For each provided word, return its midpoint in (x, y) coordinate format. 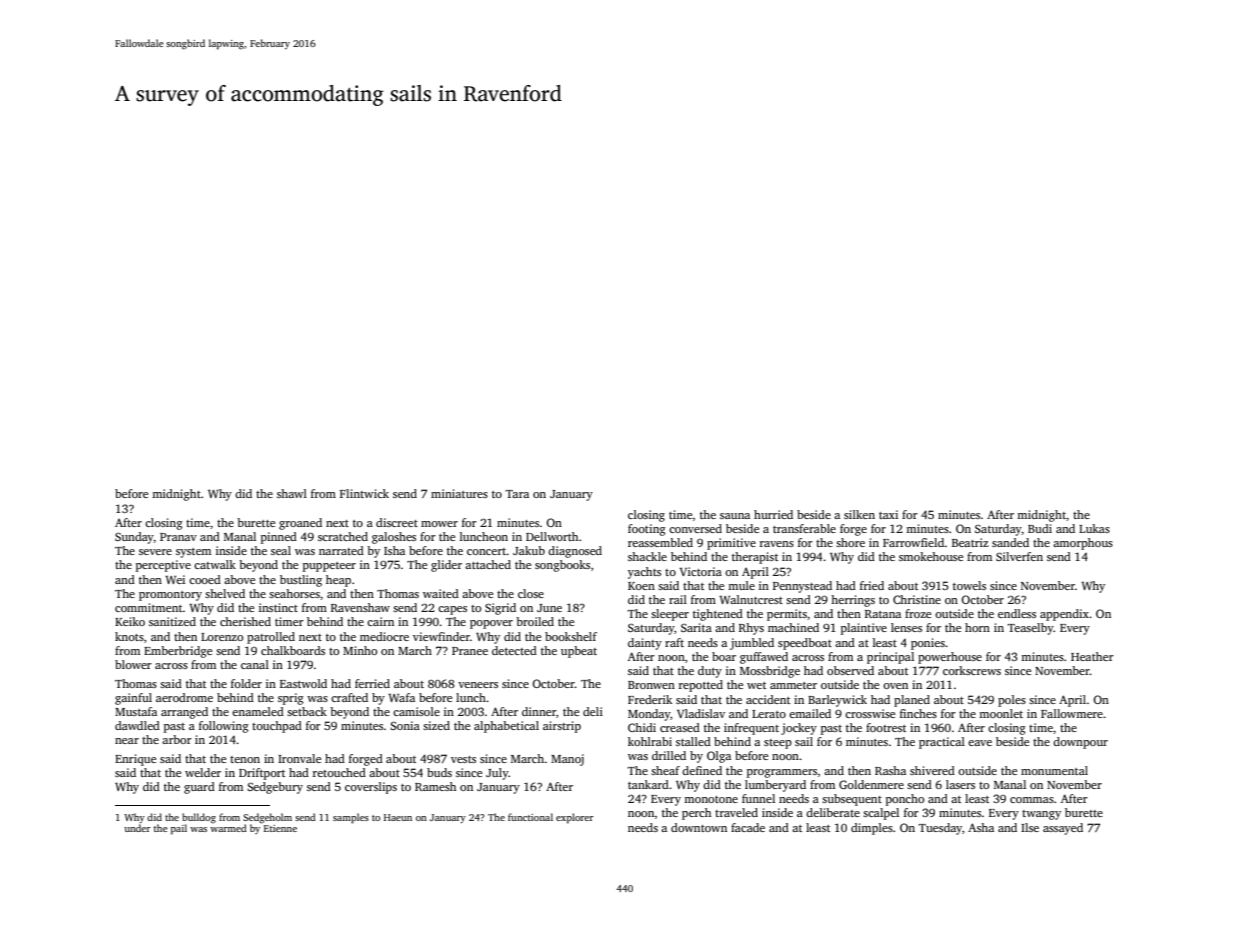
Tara (517, 494)
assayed (1063, 829)
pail (179, 829)
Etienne (280, 828)
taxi (888, 514)
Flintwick (364, 493)
